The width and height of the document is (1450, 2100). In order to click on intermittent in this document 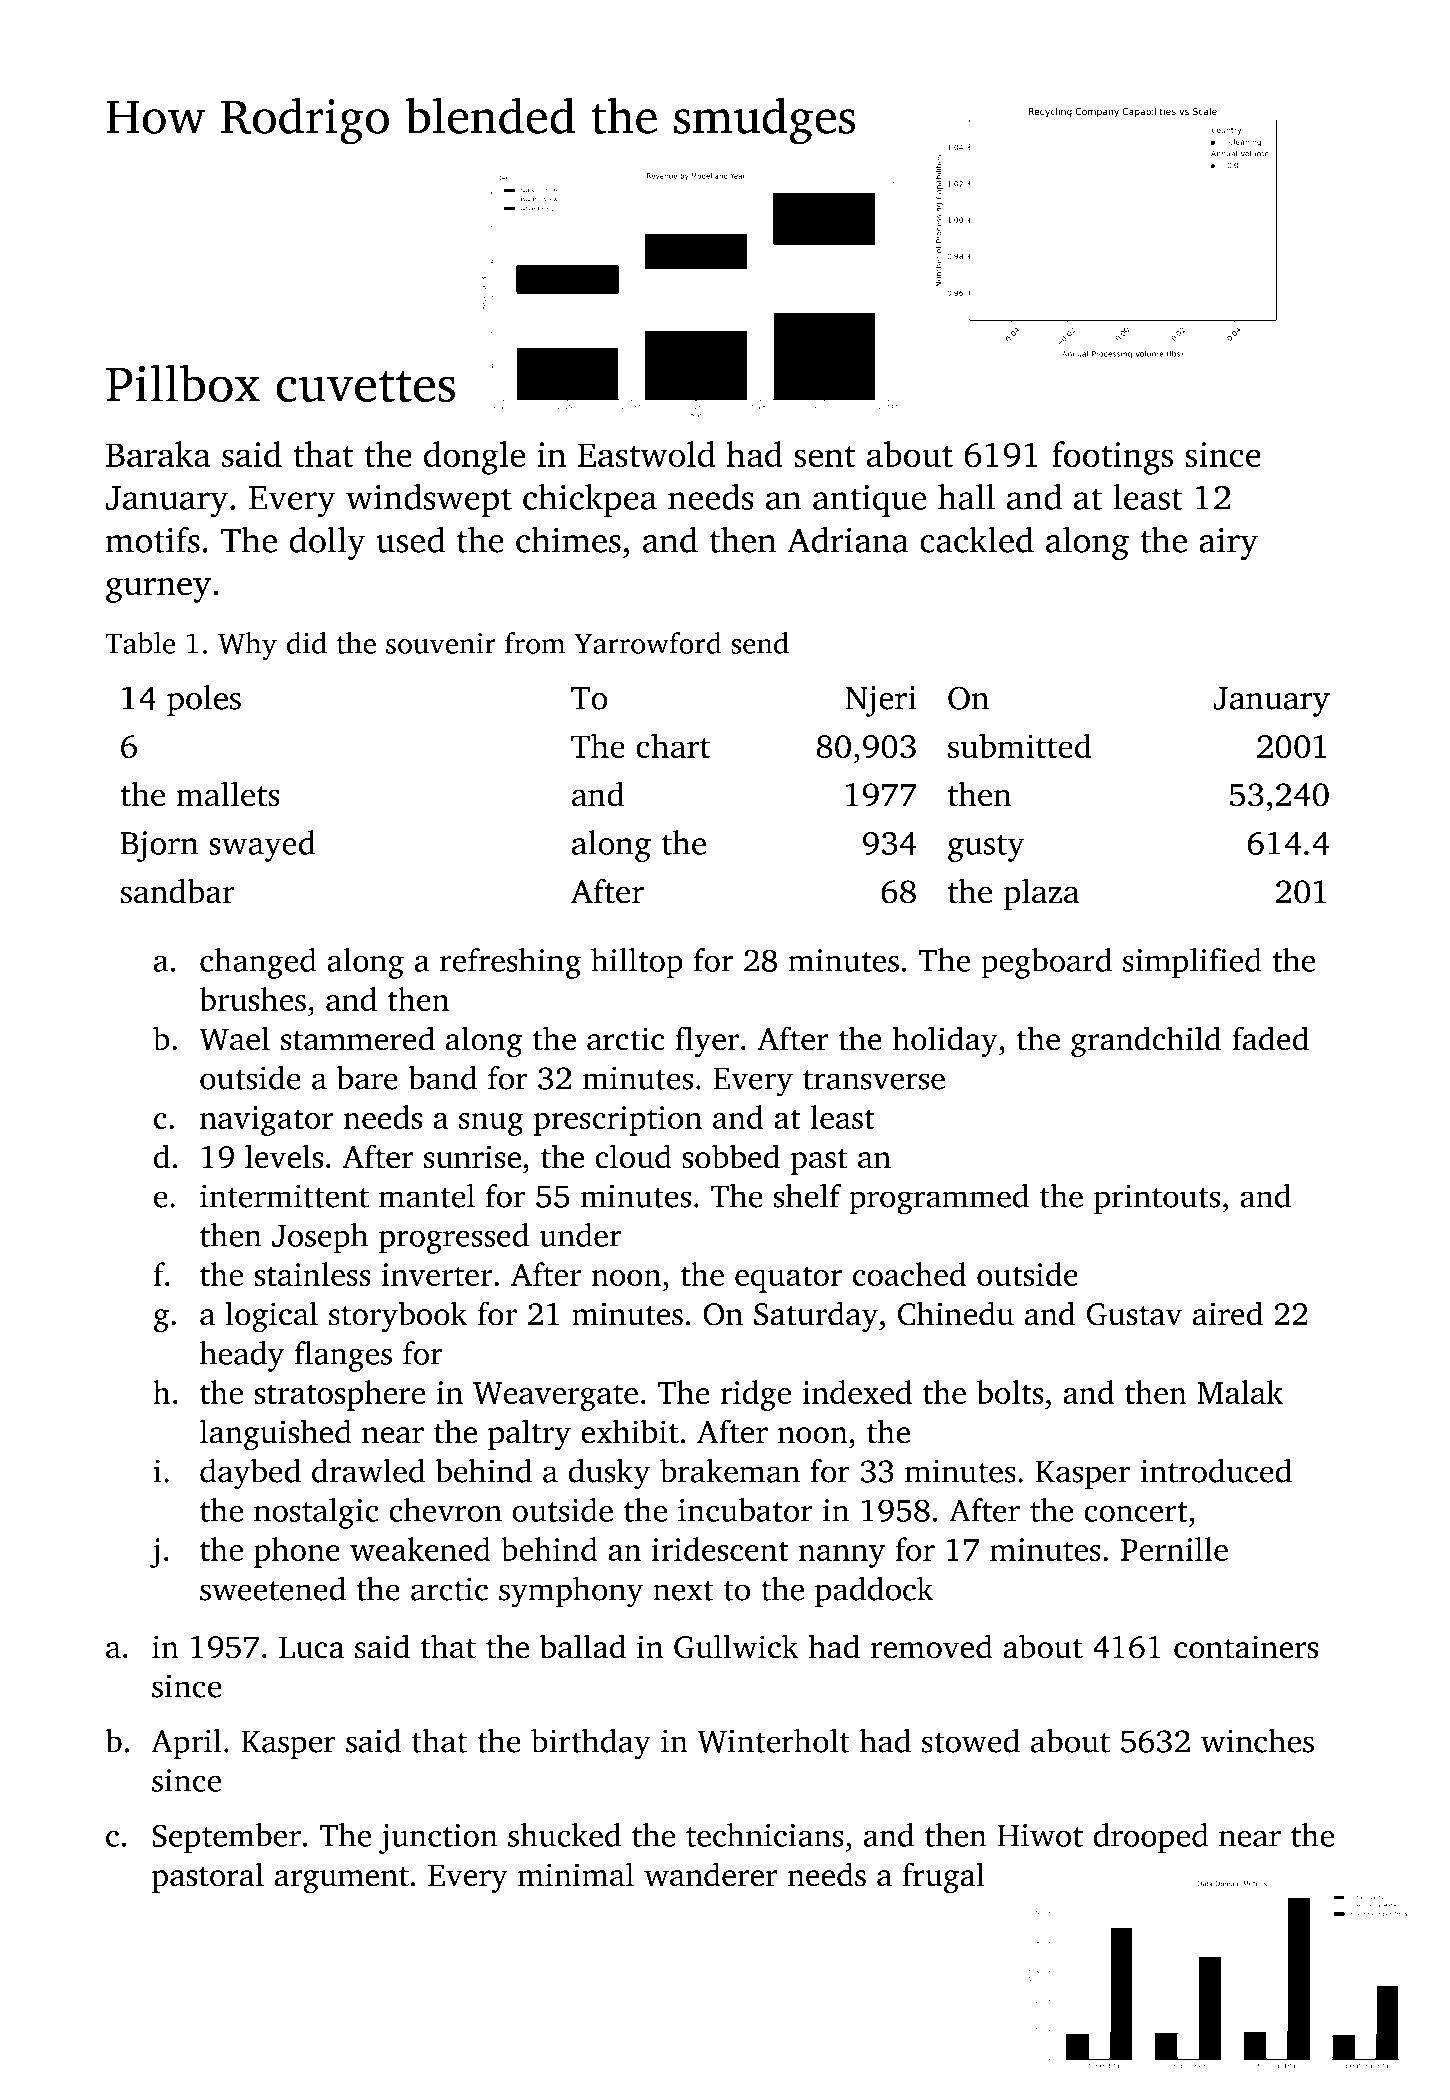, I will do `click(284, 1196)`.
